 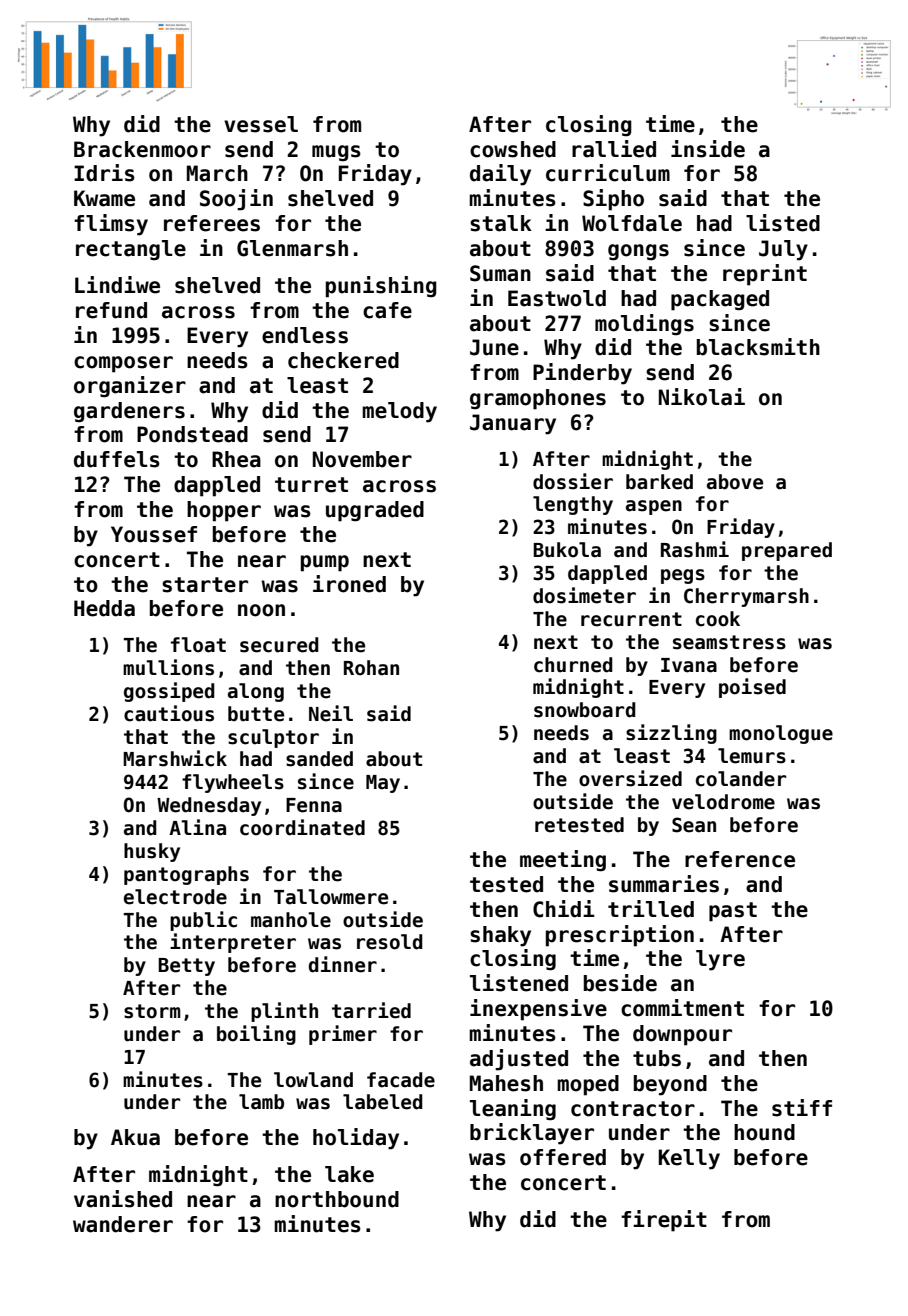 What do you see at coordinates (588, 1085) in the page?
I see `moped` at bounding box center [588, 1085].
